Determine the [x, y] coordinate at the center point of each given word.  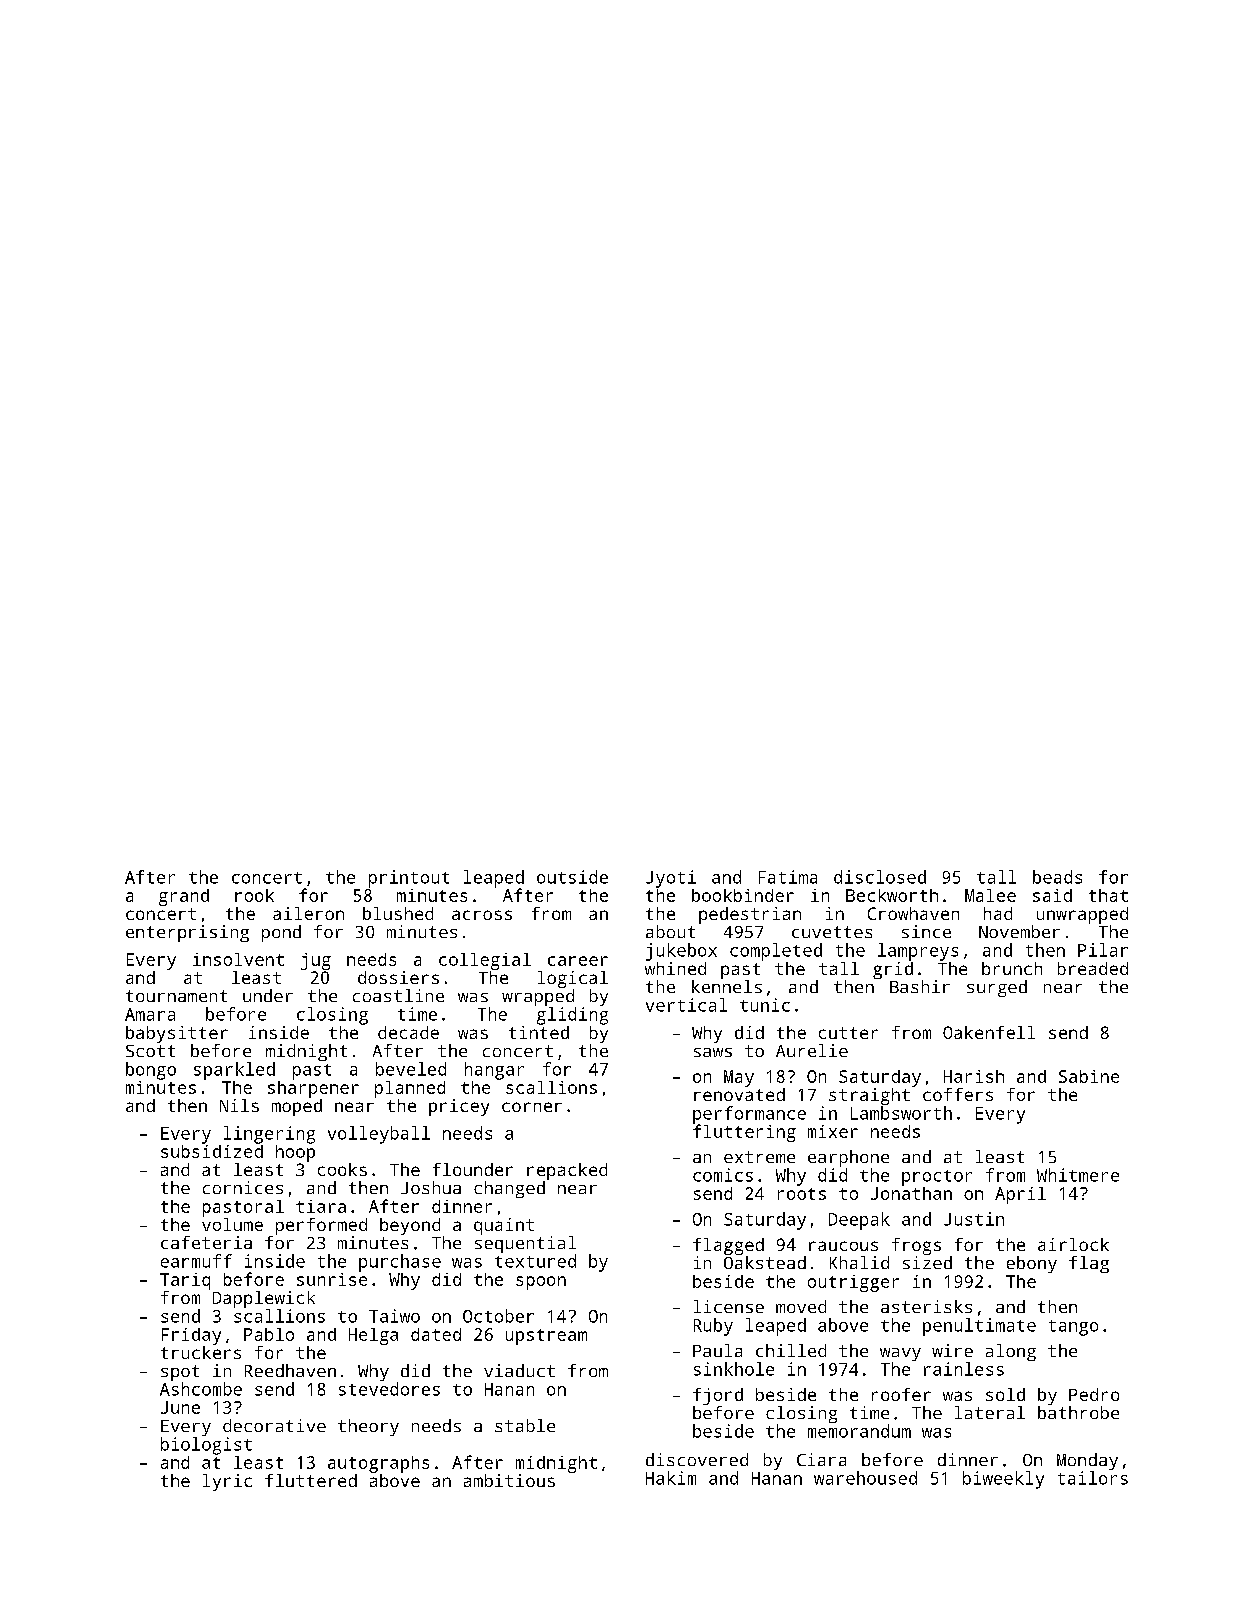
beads [1057, 877]
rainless [964, 1369]
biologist [206, 1446]
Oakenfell [989, 1032]
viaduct [519, 1370]
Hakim [671, 1478]
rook [254, 895]
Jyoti [671, 879]
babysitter [177, 1034]
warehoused [865, 1478]
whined [675, 968]
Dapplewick [264, 1299]
